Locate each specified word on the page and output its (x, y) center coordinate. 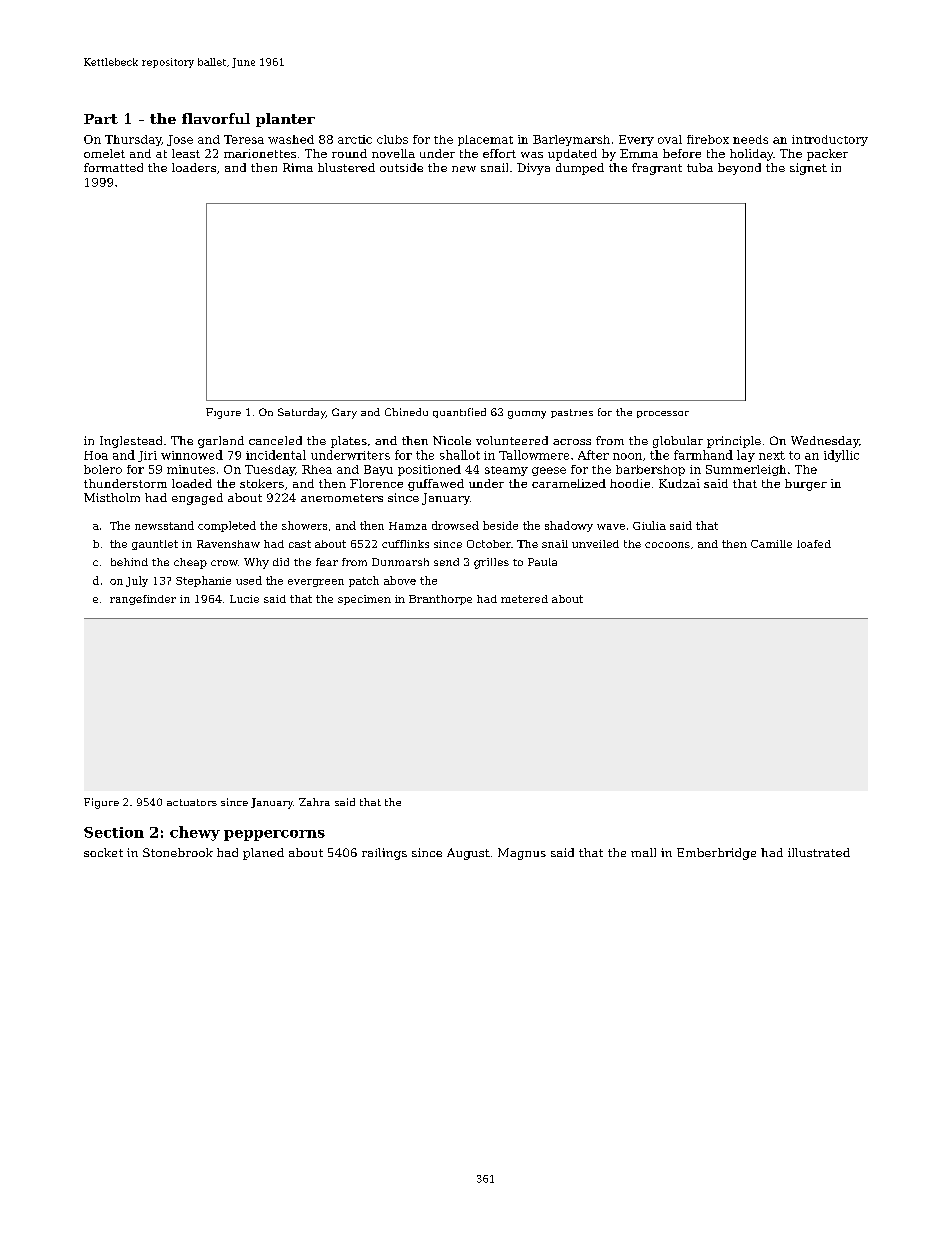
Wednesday (825, 442)
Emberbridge (716, 854)
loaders (194, 167)
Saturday (302, 413)
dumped (580, 169)
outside (401, 167)
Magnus (522, 854)
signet (808, 169)
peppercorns (274, 835)
